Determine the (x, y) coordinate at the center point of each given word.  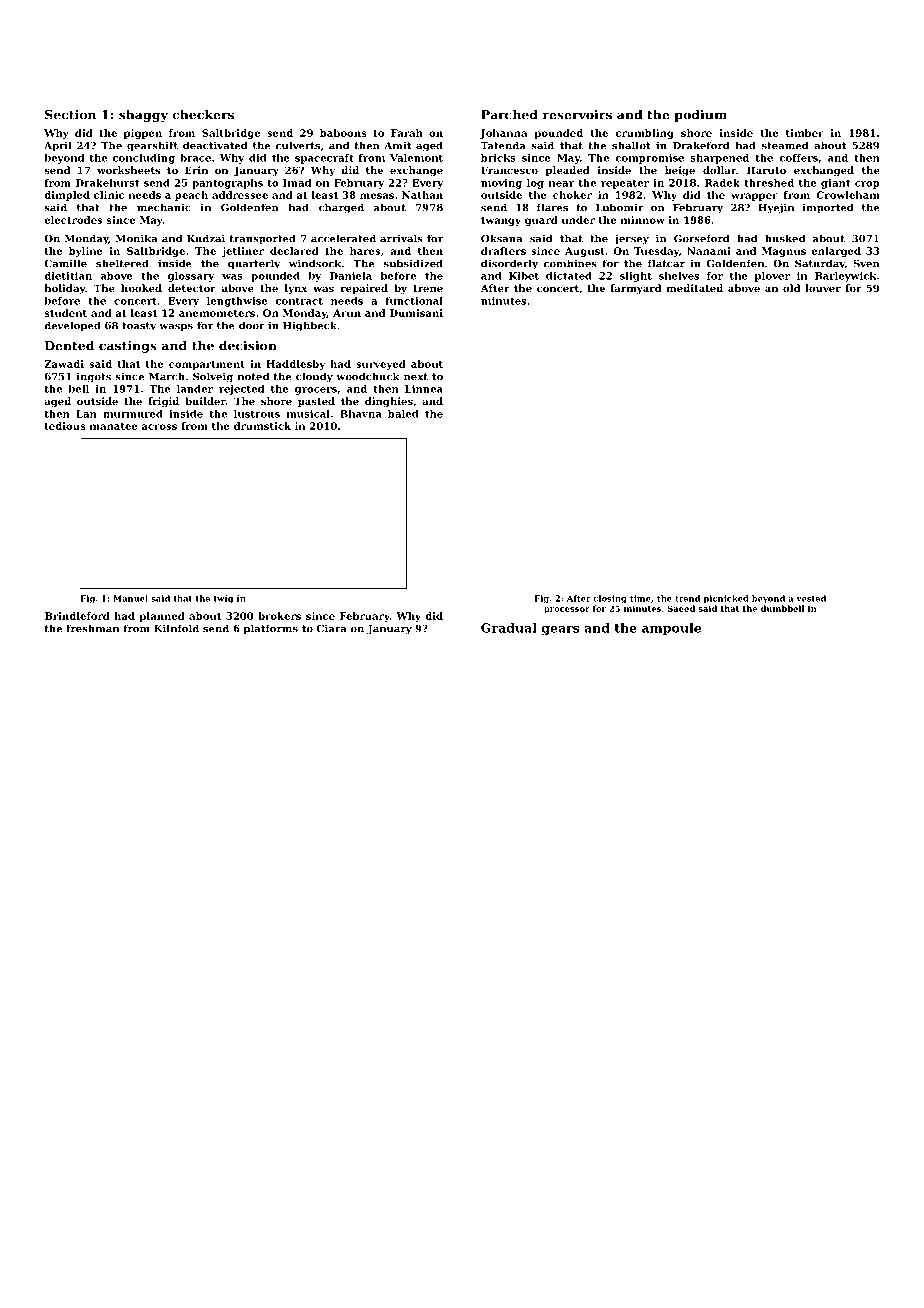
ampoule (671, 629)
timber (805, 133)
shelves (679, 276)
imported (828, 208)
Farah (407, 133)
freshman (92, 628)
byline (86, 252)
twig (223, 599)
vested (811, 598)
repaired (364, 289)
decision (248, 345)
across (159, 427)
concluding (144, 159)
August (585, 252)
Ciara (331, 628)
